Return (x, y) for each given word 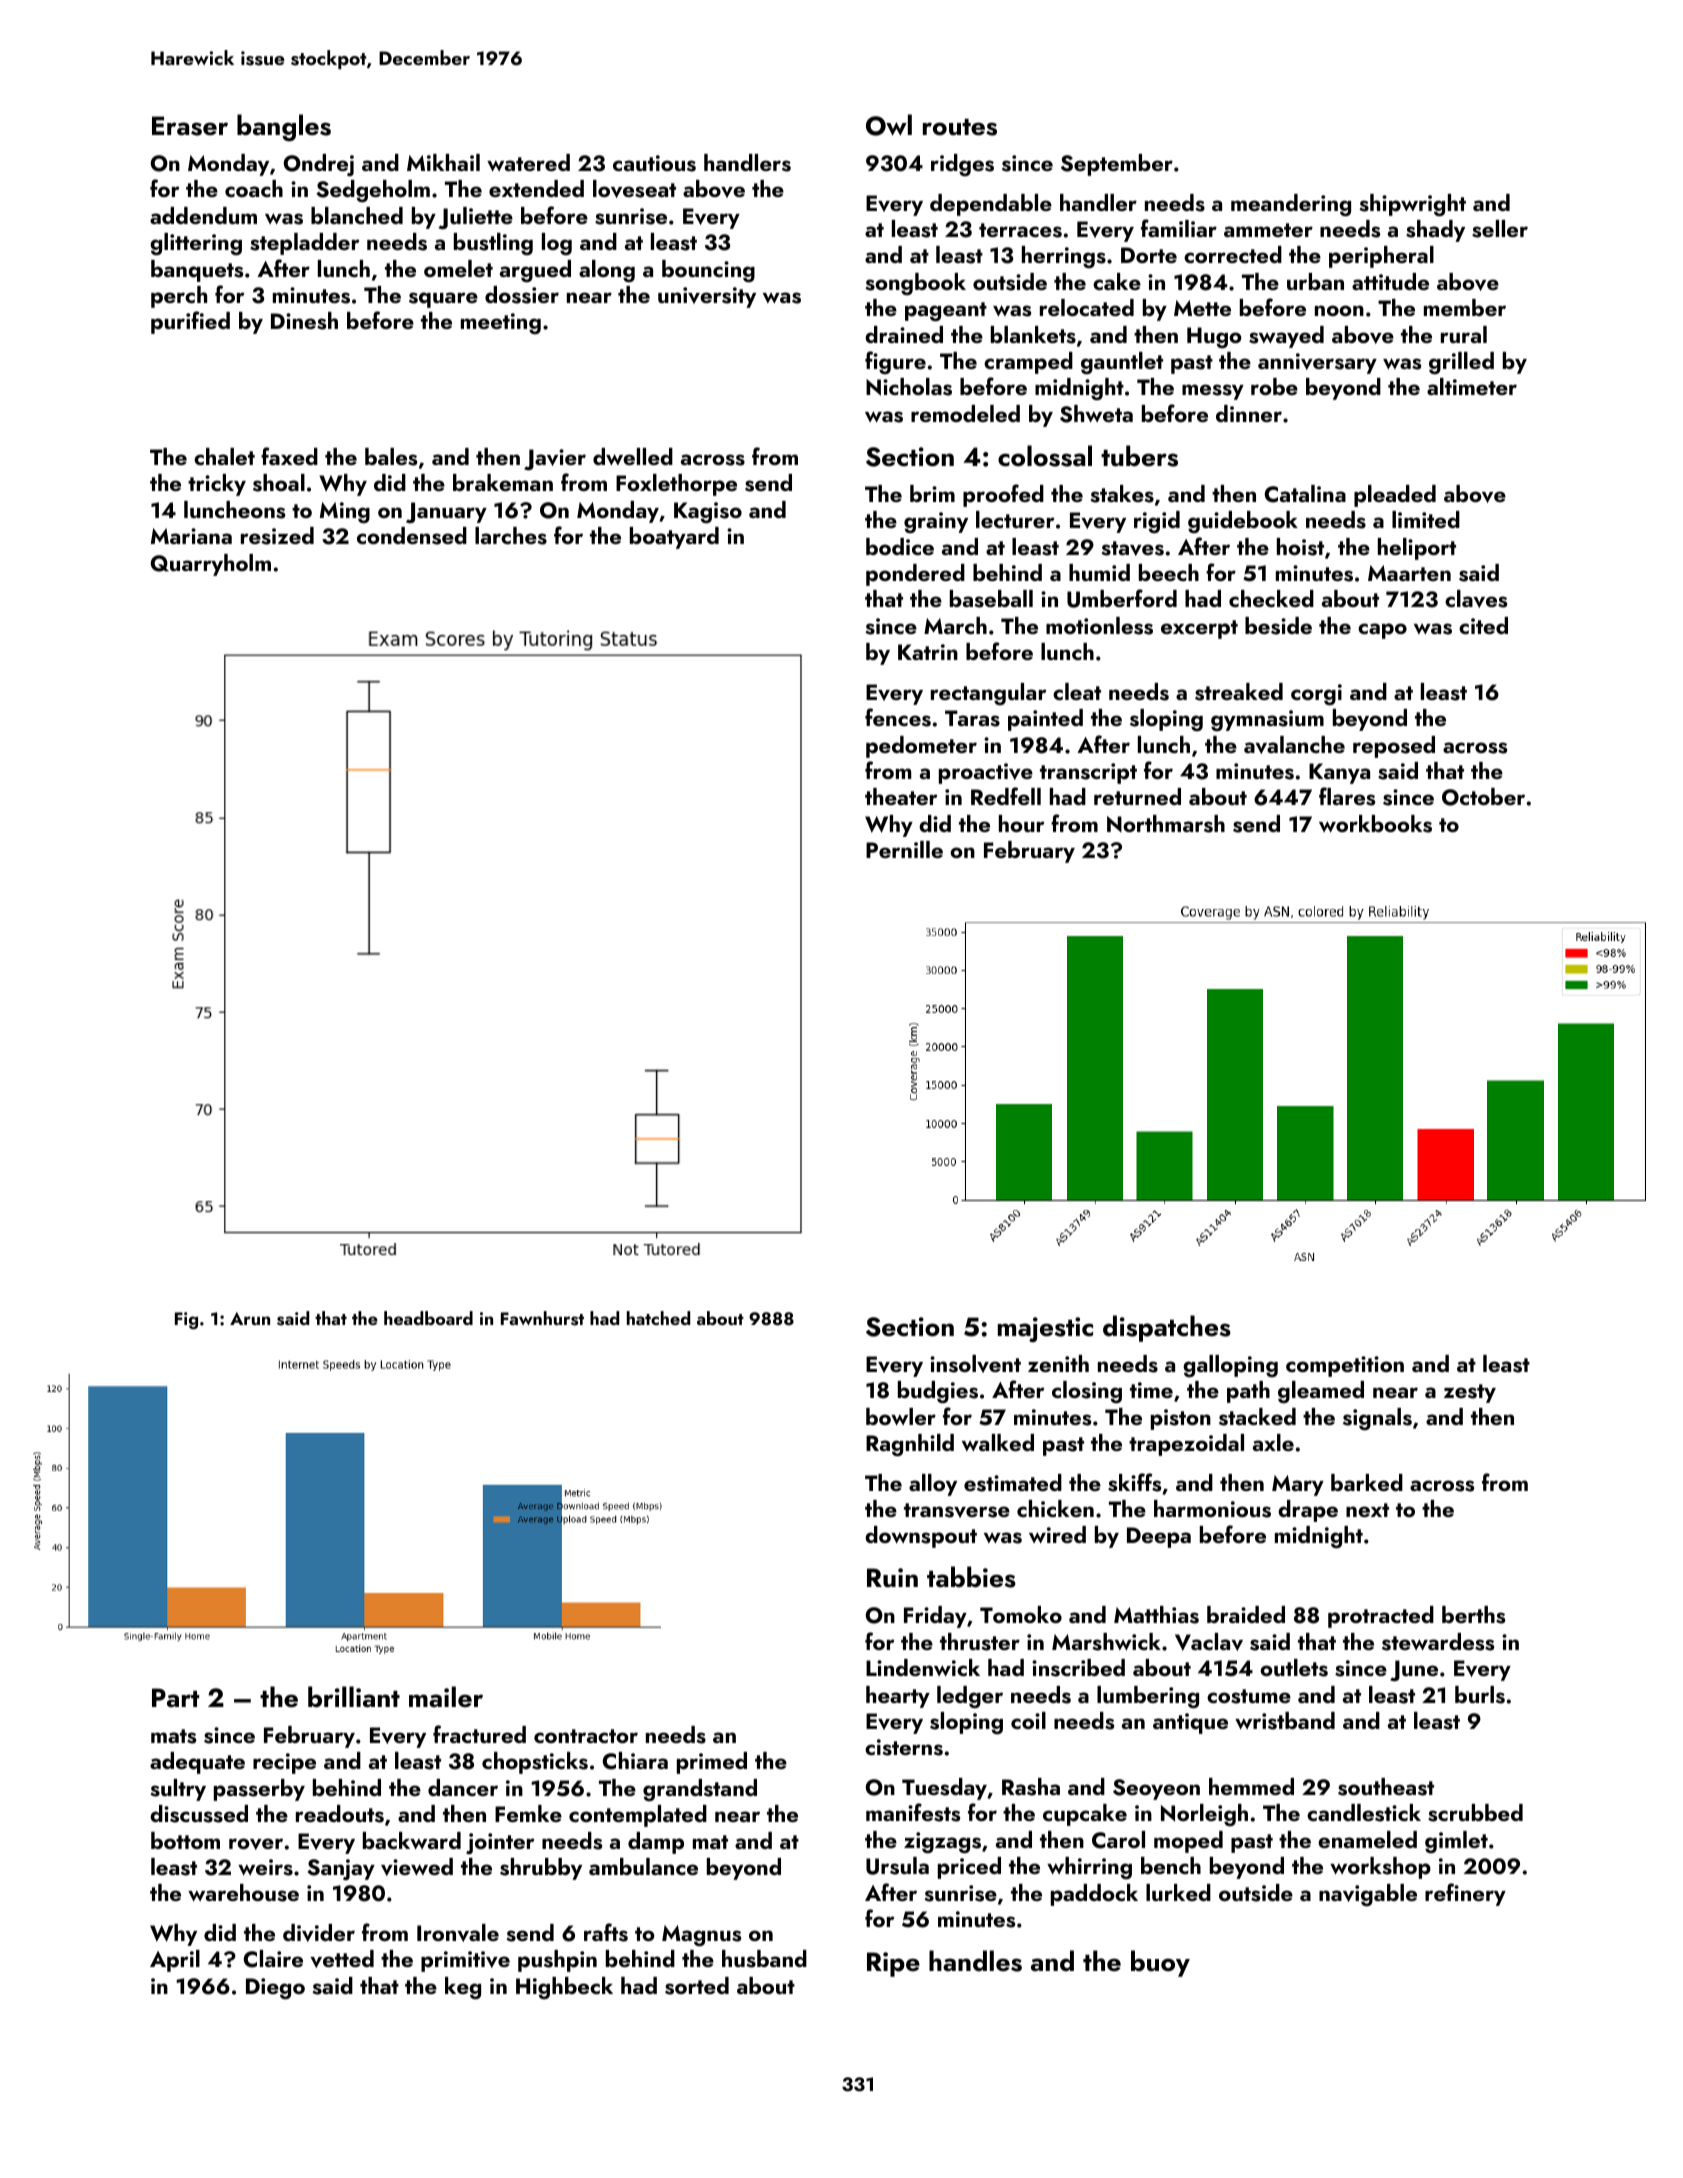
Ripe (893, 1964)
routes (960, 127)
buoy (1160, 1963)
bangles (284, 128)
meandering (1291, 205)
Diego (275, 1989)
